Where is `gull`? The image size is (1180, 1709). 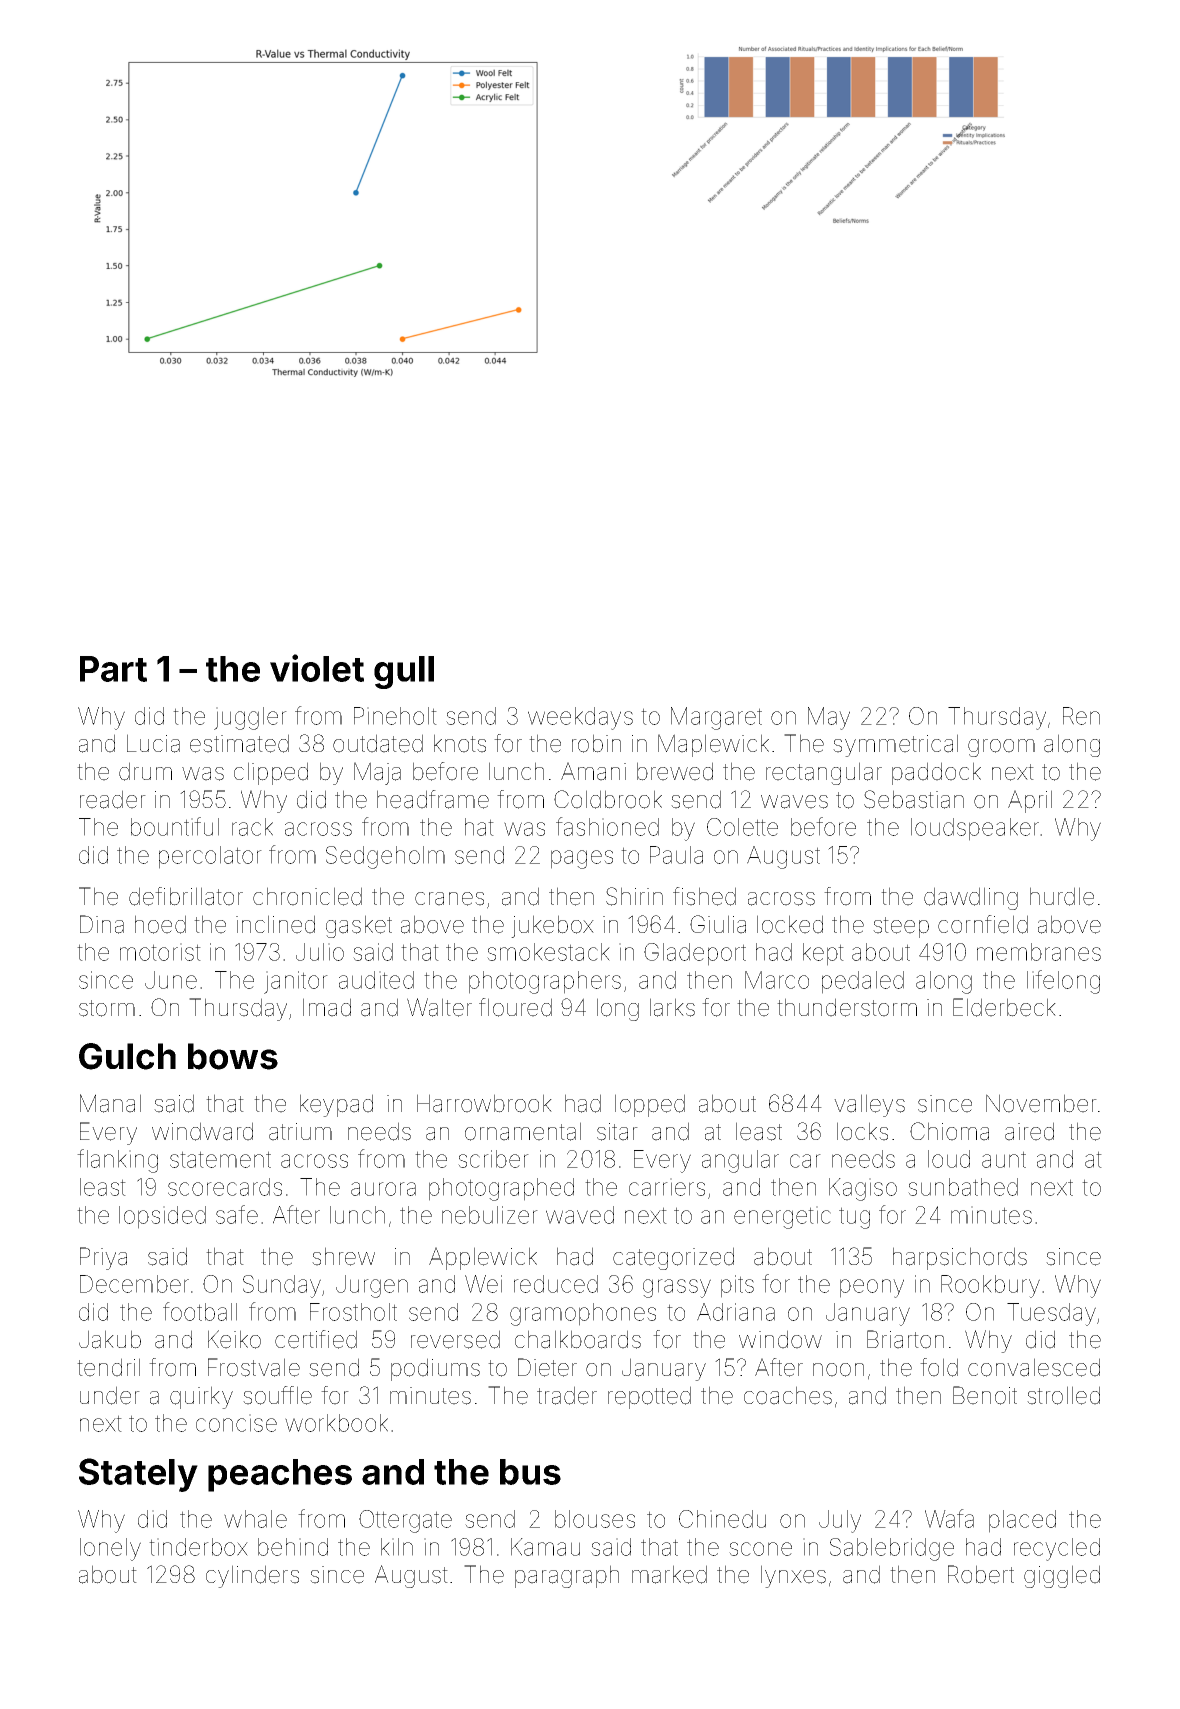 gull is located at coordinates (404, 672).
